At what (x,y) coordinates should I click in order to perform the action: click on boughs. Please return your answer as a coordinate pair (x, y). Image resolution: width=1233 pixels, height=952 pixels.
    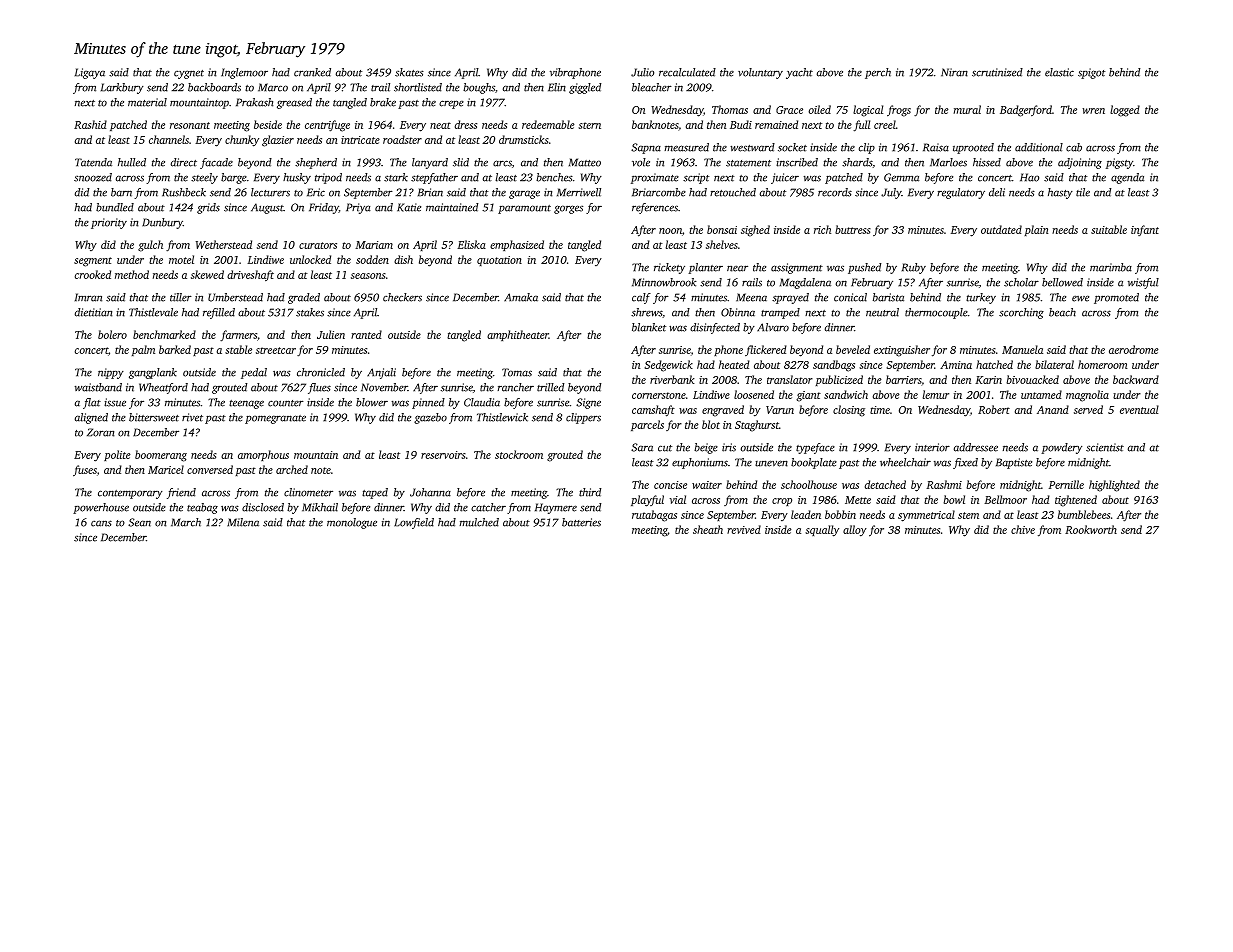
    Looking at the image, I should click on (479, 88).
